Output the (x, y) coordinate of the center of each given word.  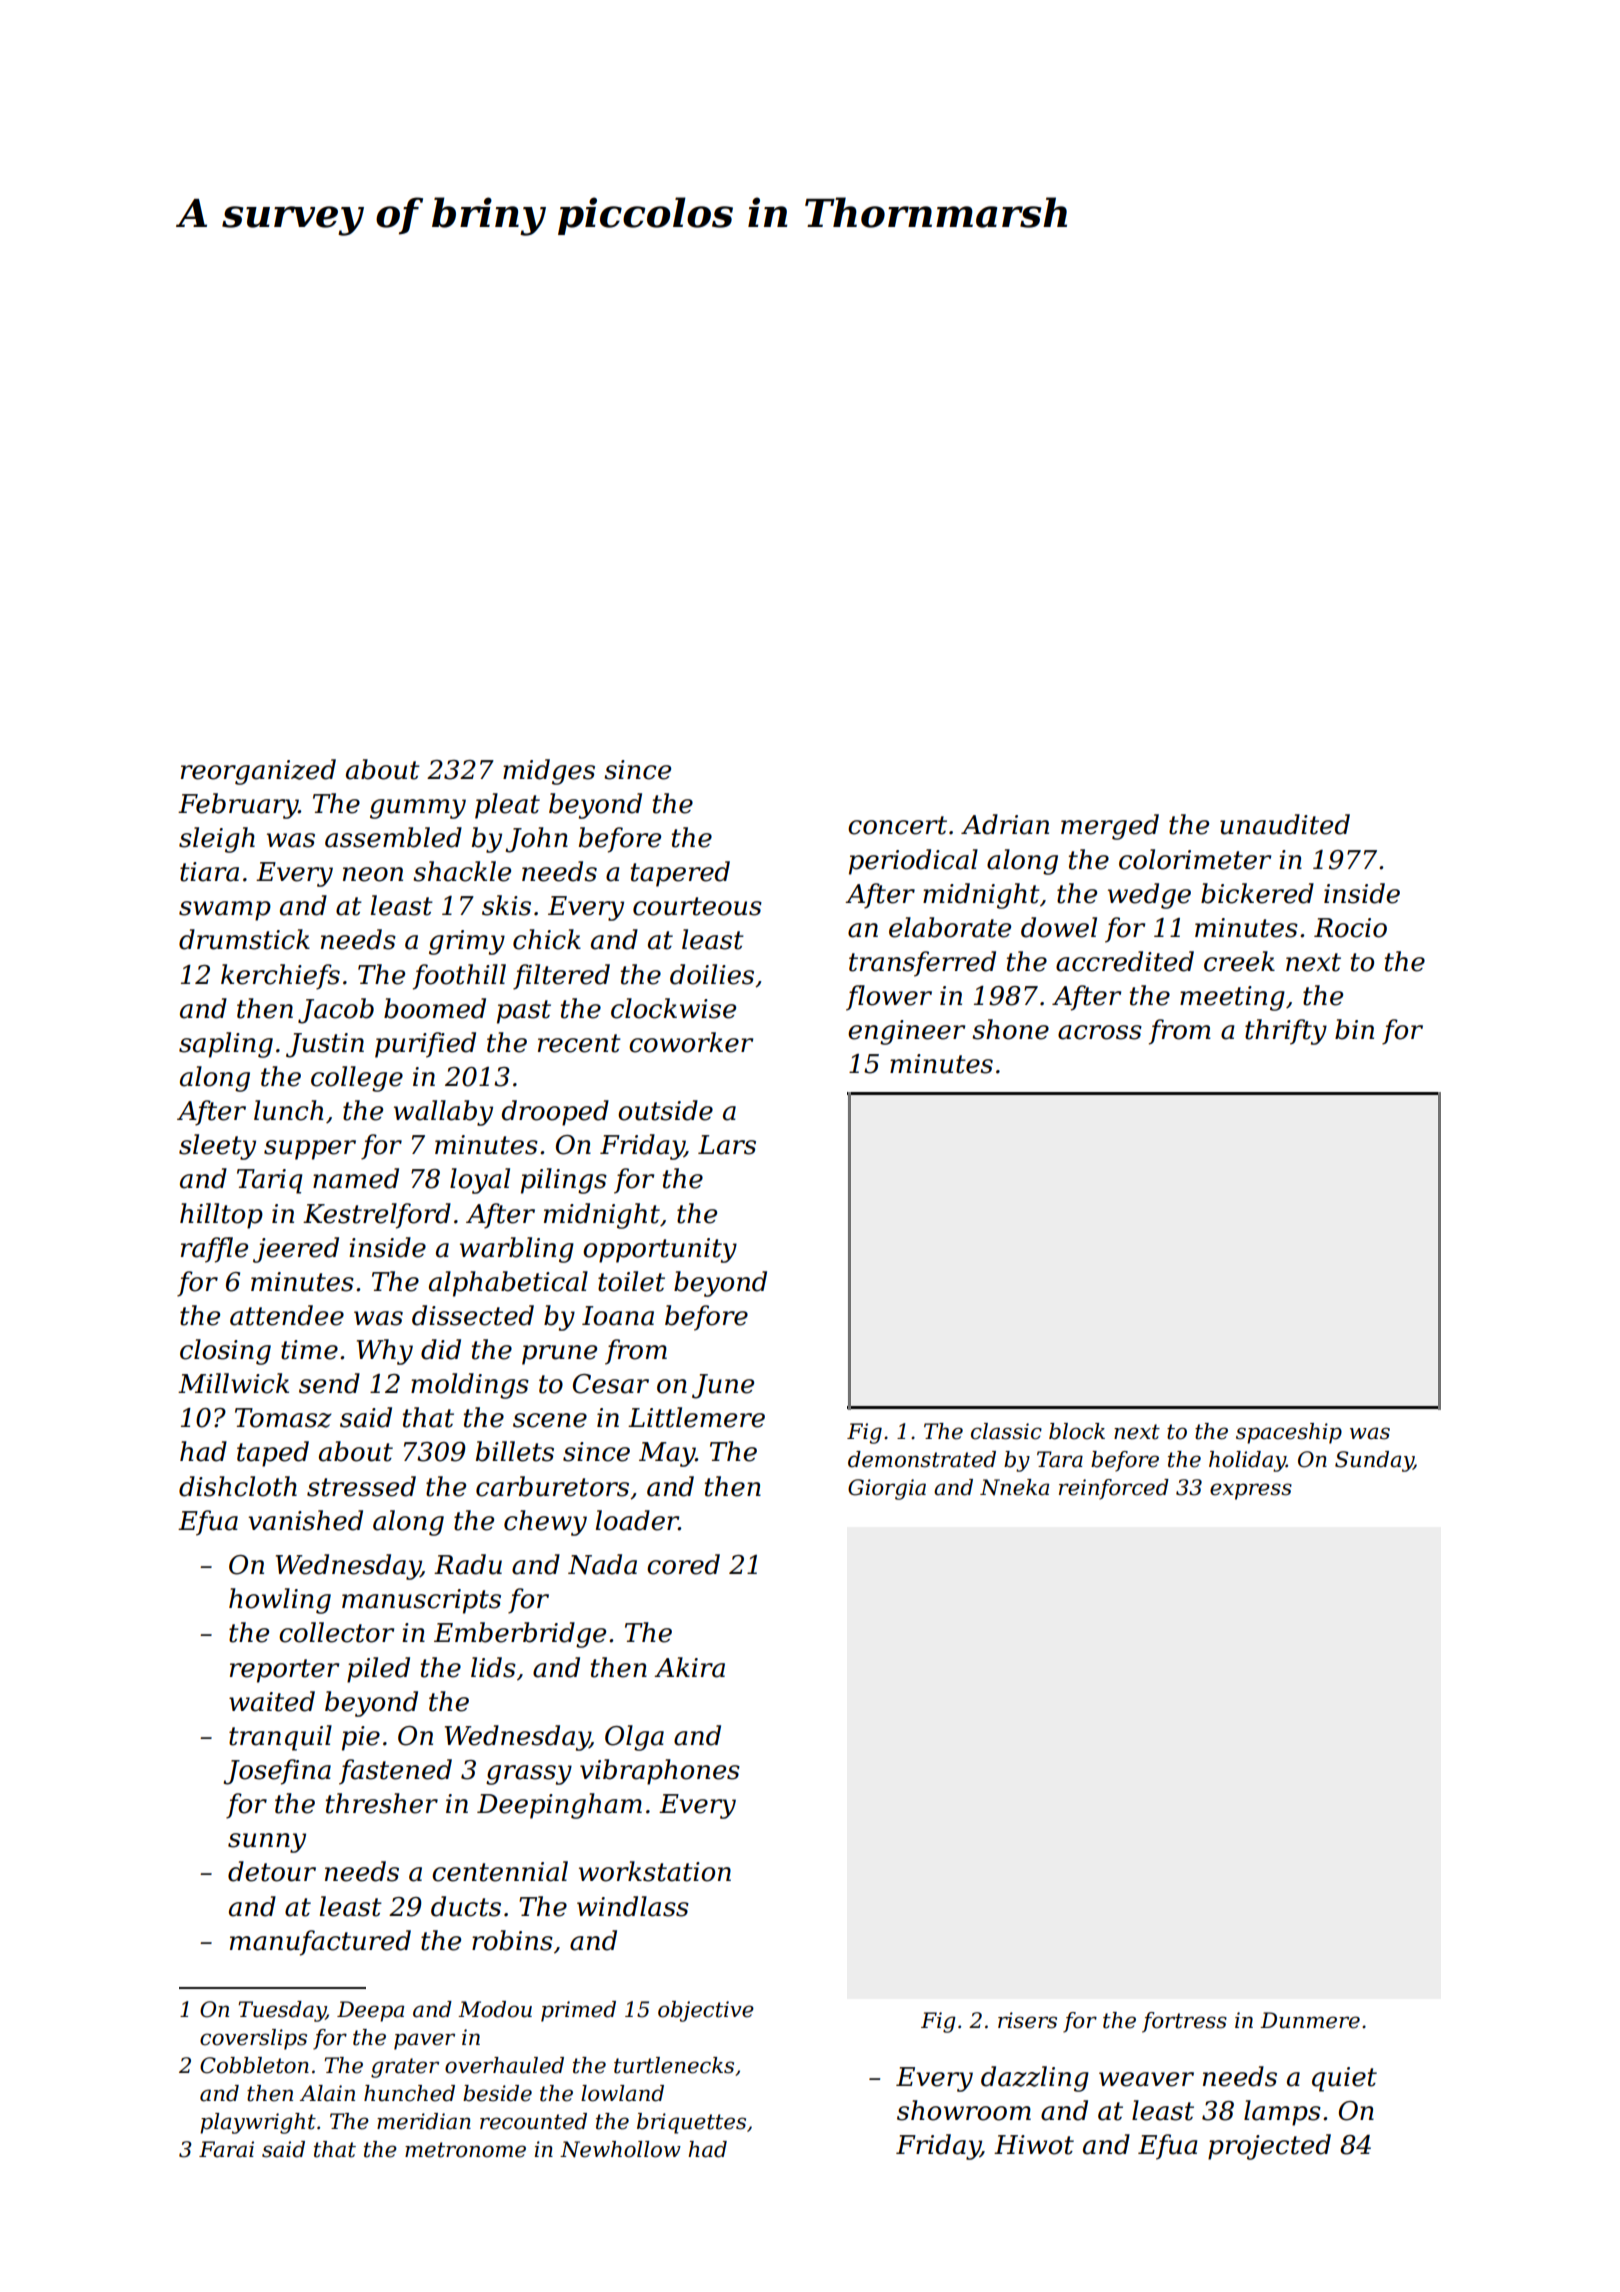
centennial (500, 1871)
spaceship (1289, 1433)
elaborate (950, 927)
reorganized (258, 772)
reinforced (1114, 1489)
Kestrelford (377, 1216)
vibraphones (660, 1772)
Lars (727, 1145)
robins (512, 1940)
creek (1239, 961)
